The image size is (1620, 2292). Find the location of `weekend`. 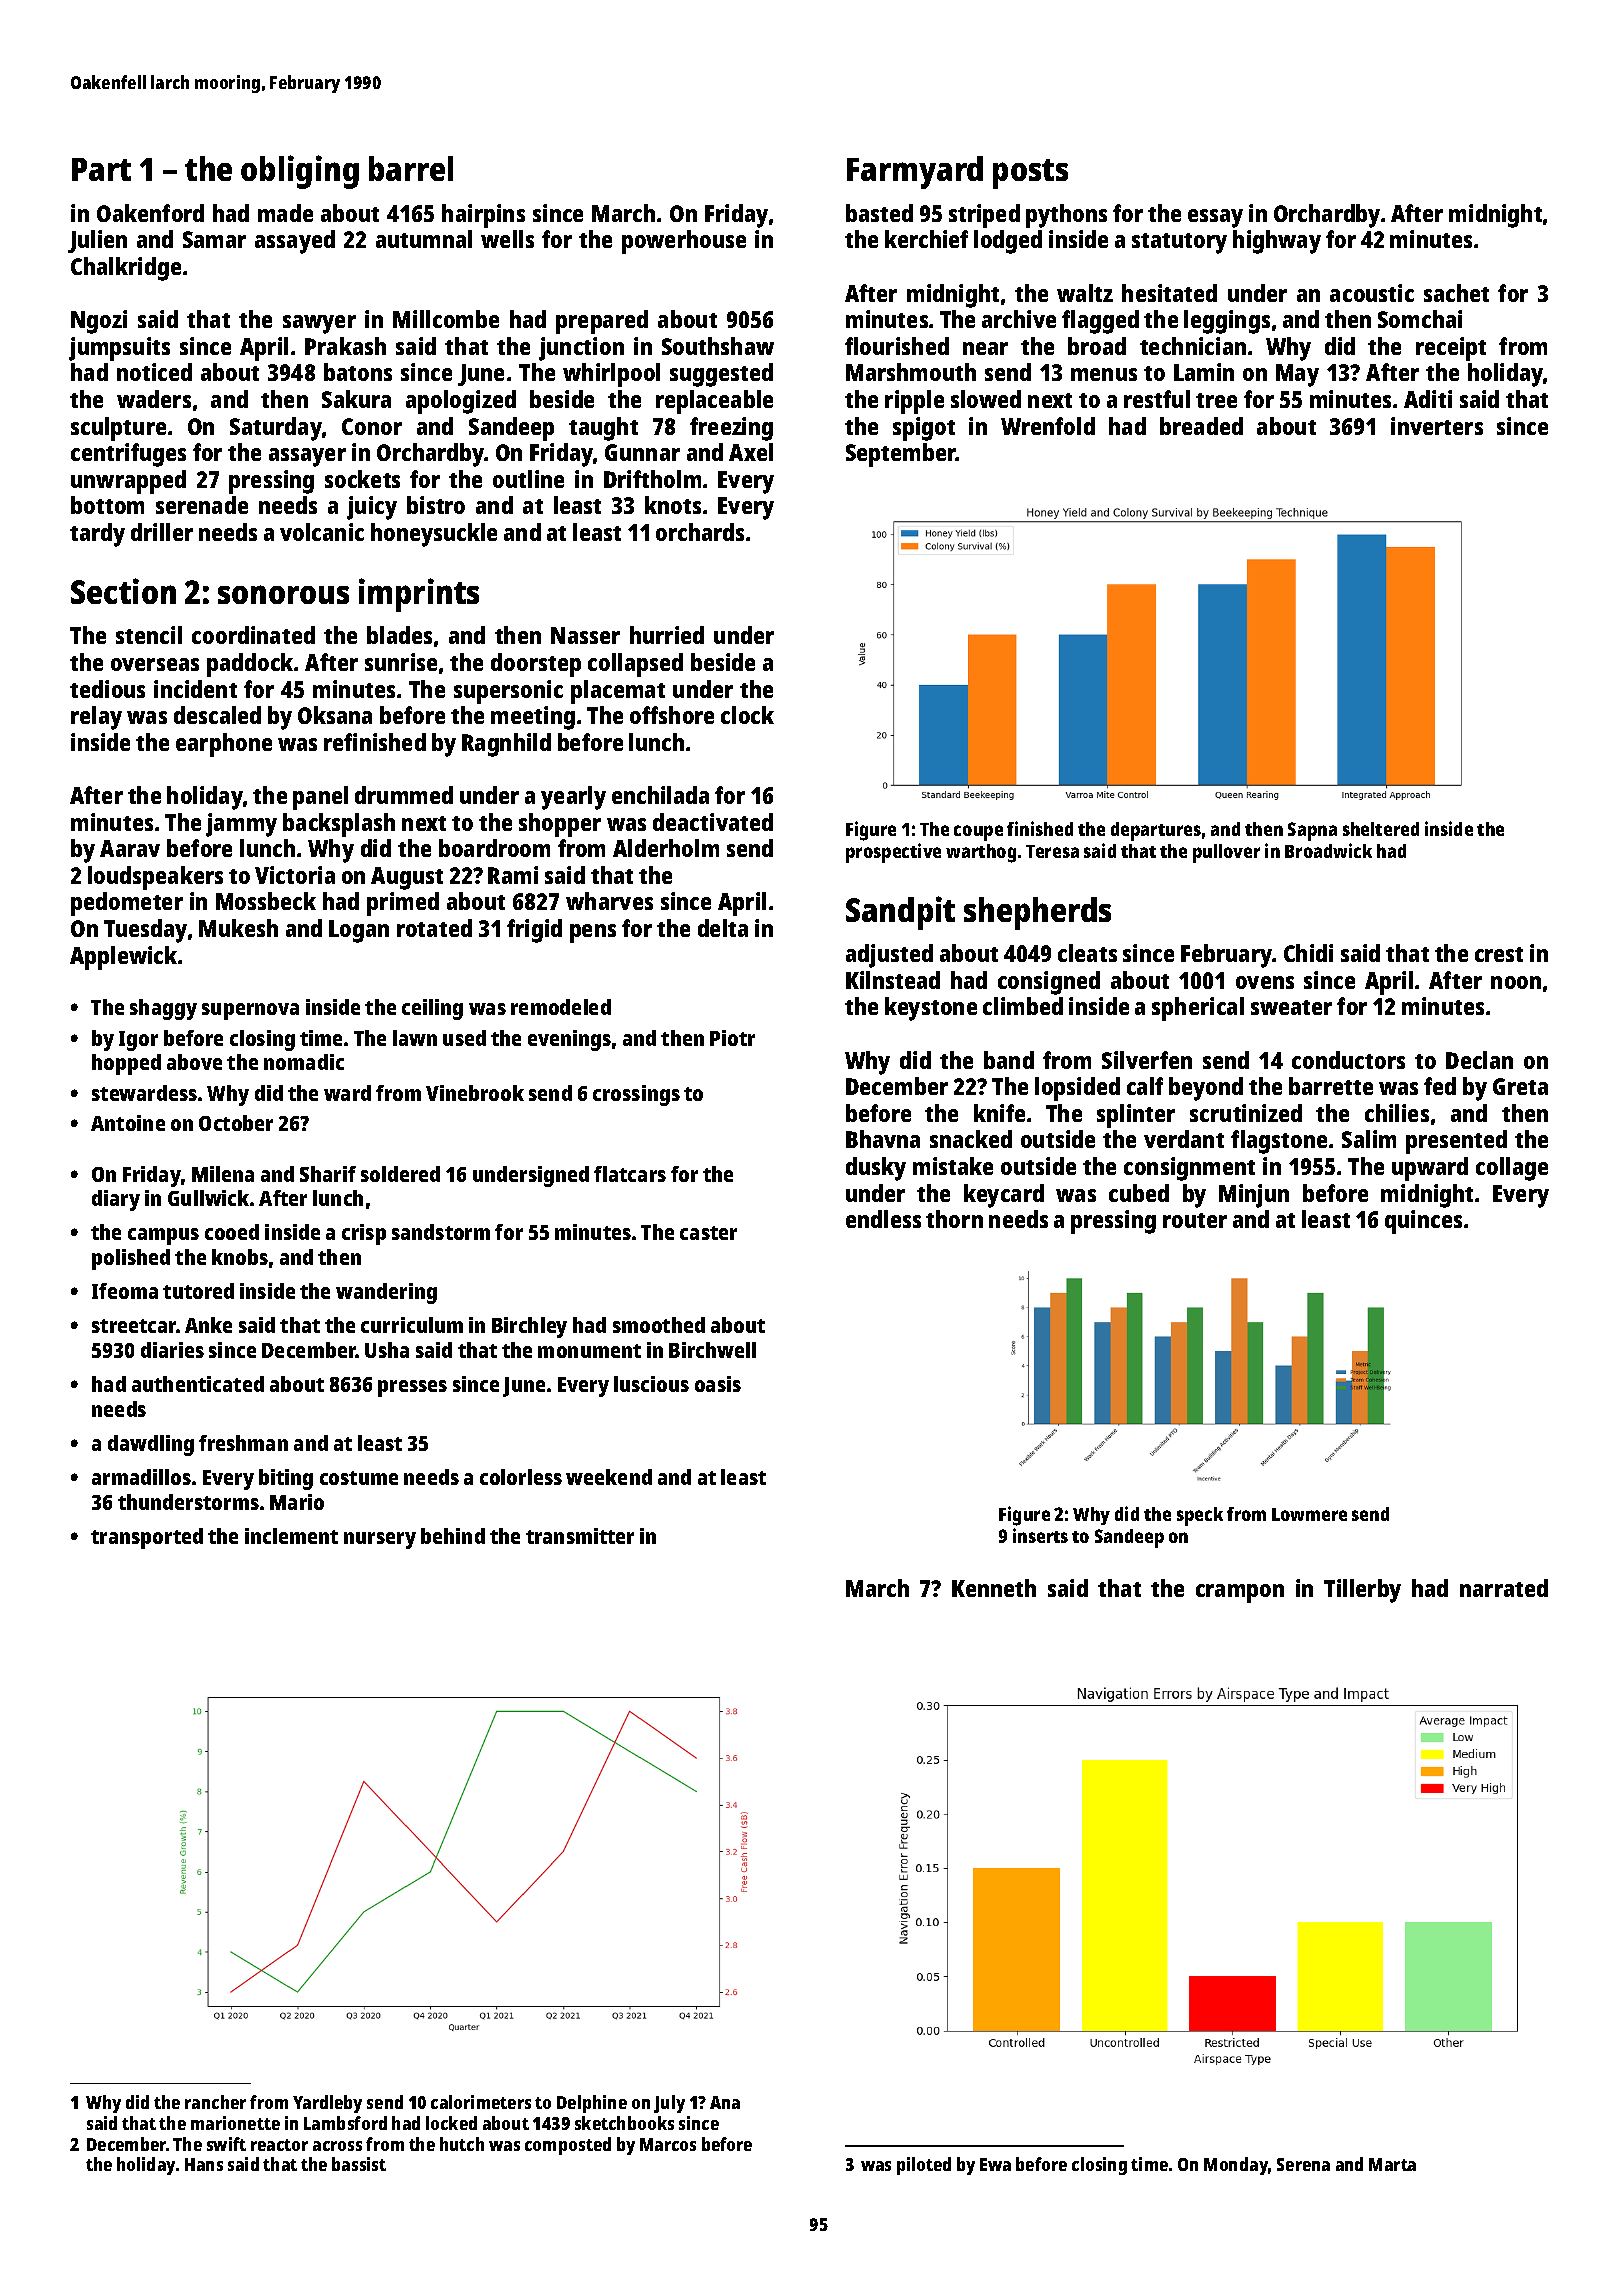

weekend is located at coordinates (609, 1477).
